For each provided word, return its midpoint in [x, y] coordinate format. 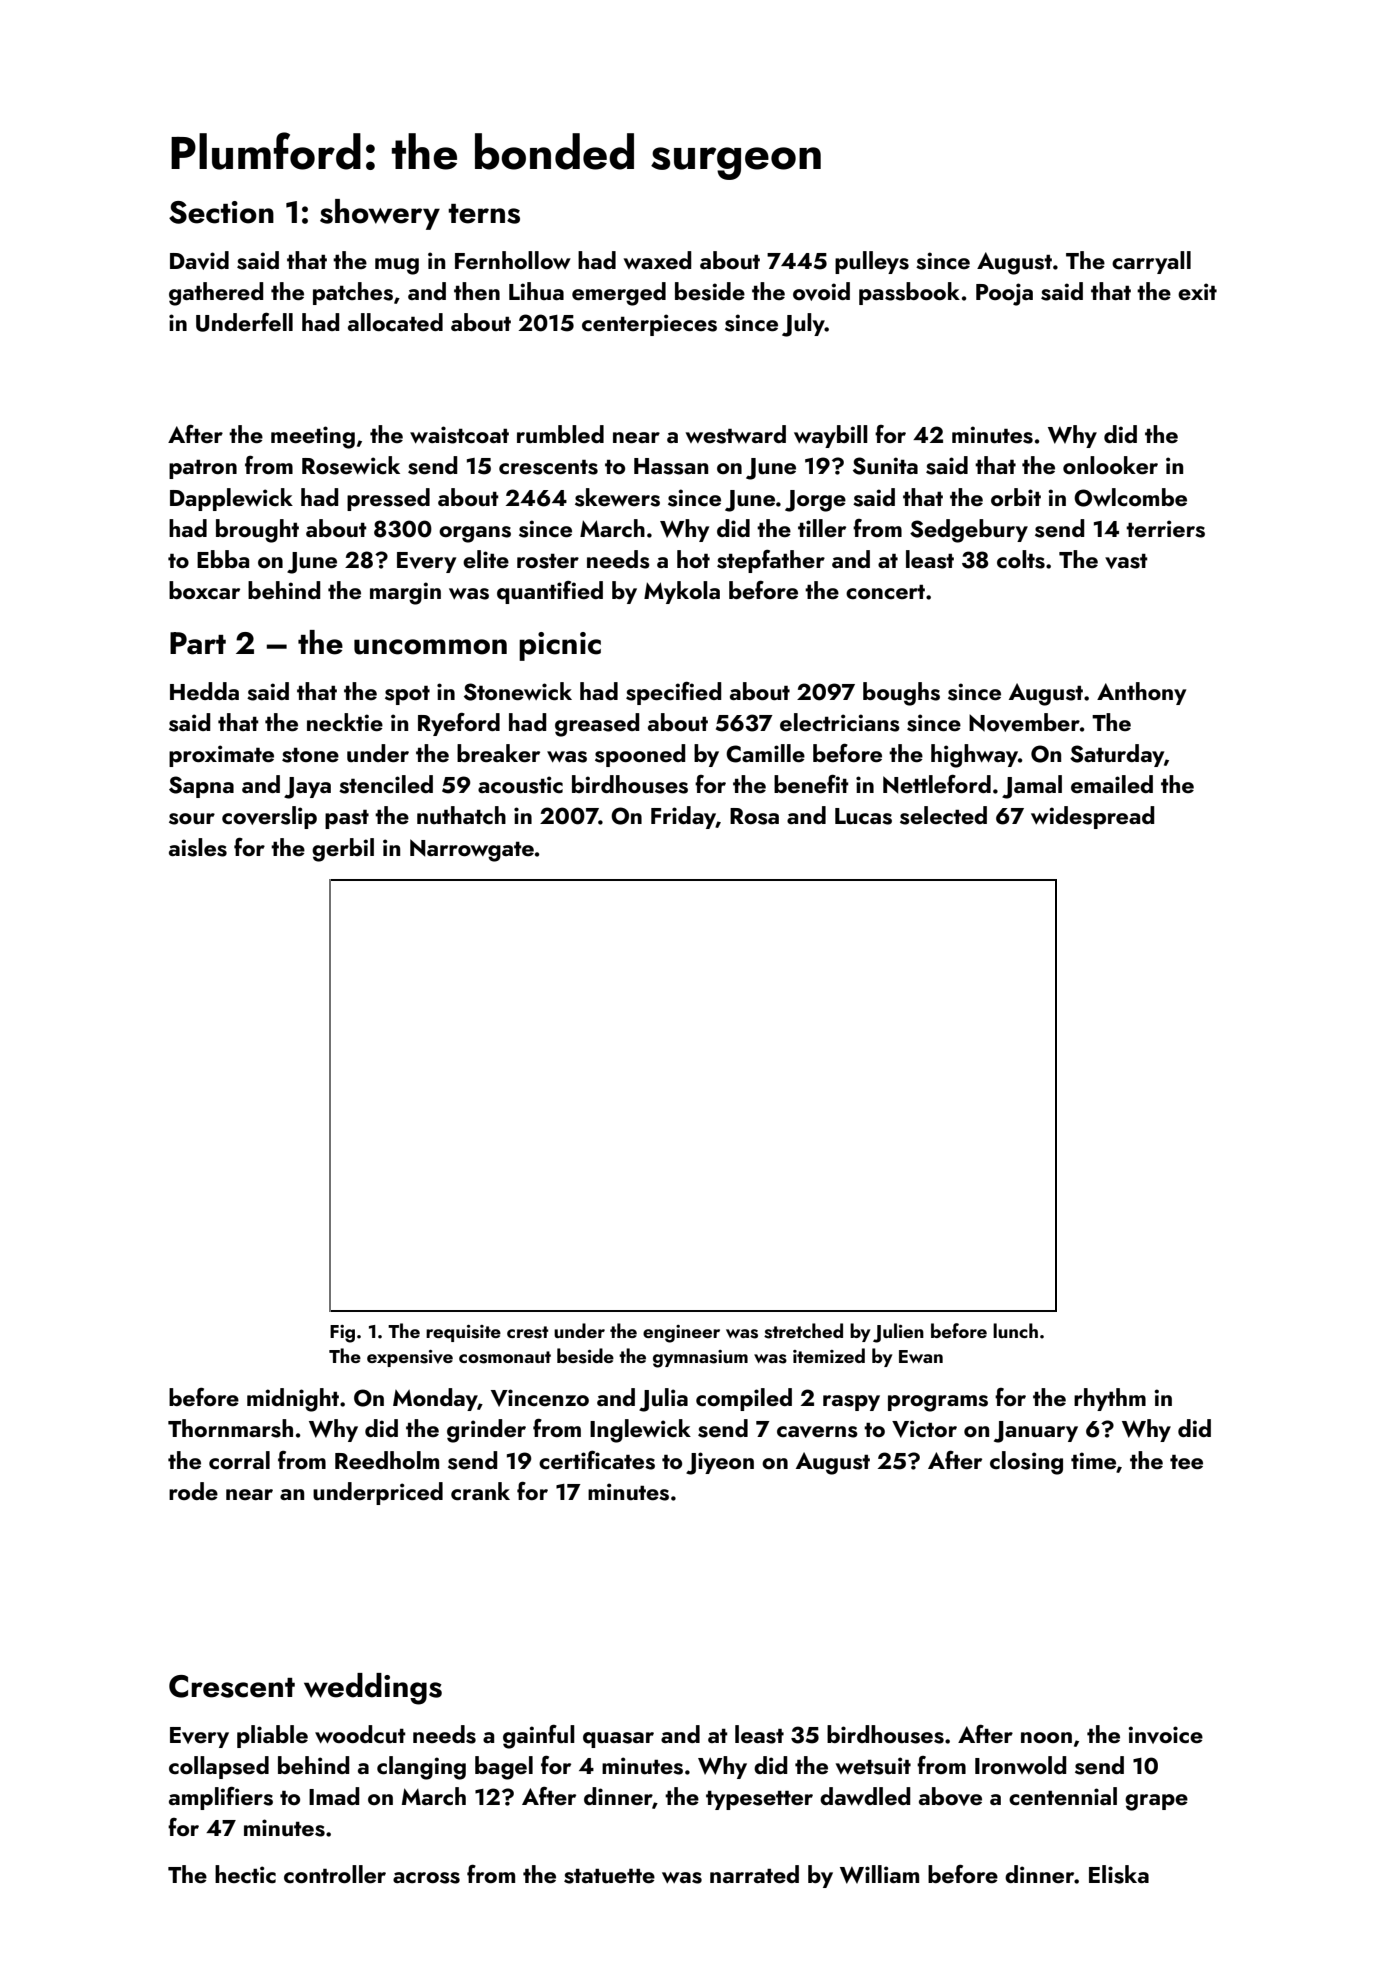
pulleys [872, 262]
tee [1186, 1462]
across [426, 1878]
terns [484, 214]
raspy [851, 1403]
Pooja [1004, 294]
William [879, 1874]
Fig [342, 1334]
